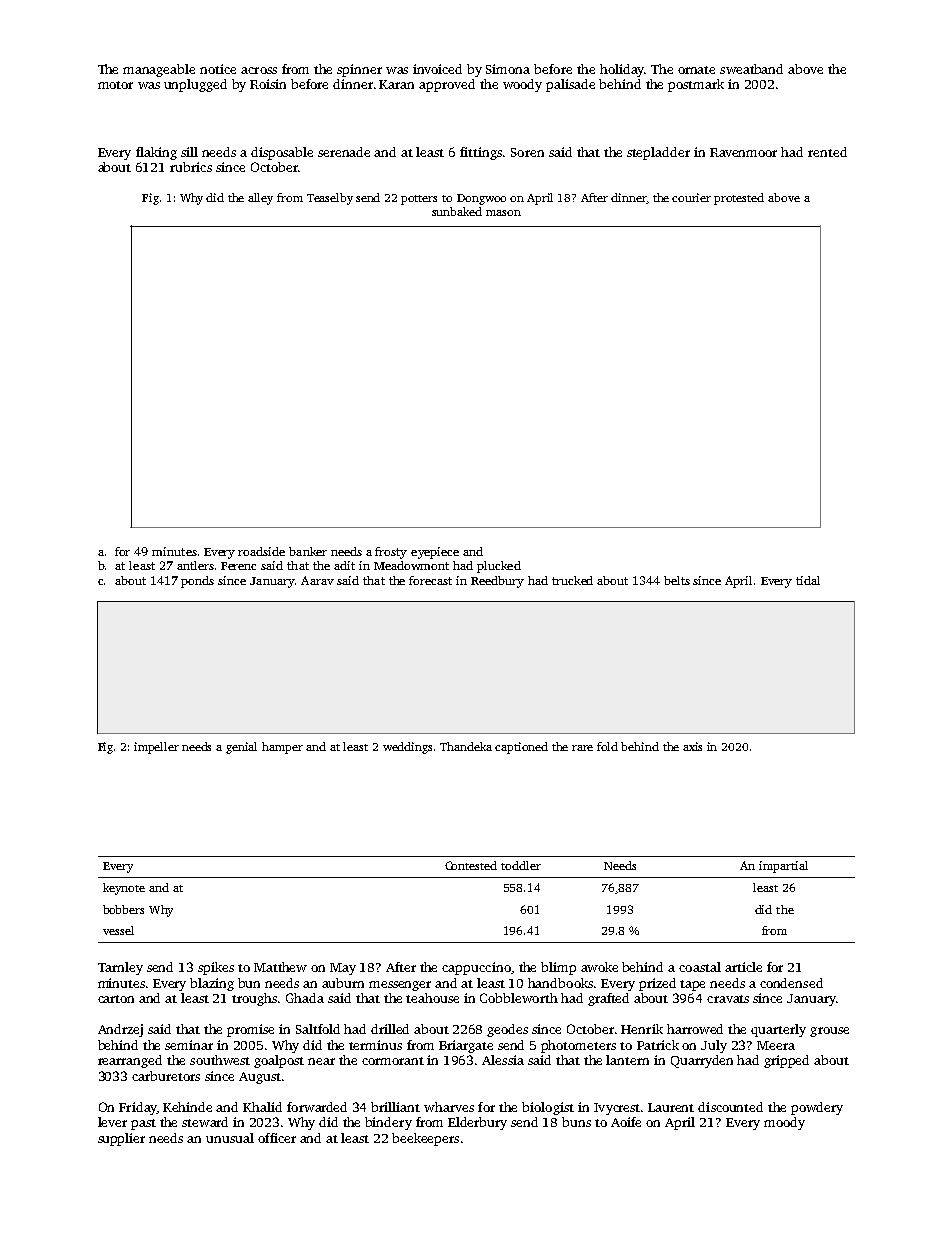 The image size is (952, 1233). What do you see at coordinates (396, 84) in the page?
I see `Karan` at bounding box center [396, 84].
